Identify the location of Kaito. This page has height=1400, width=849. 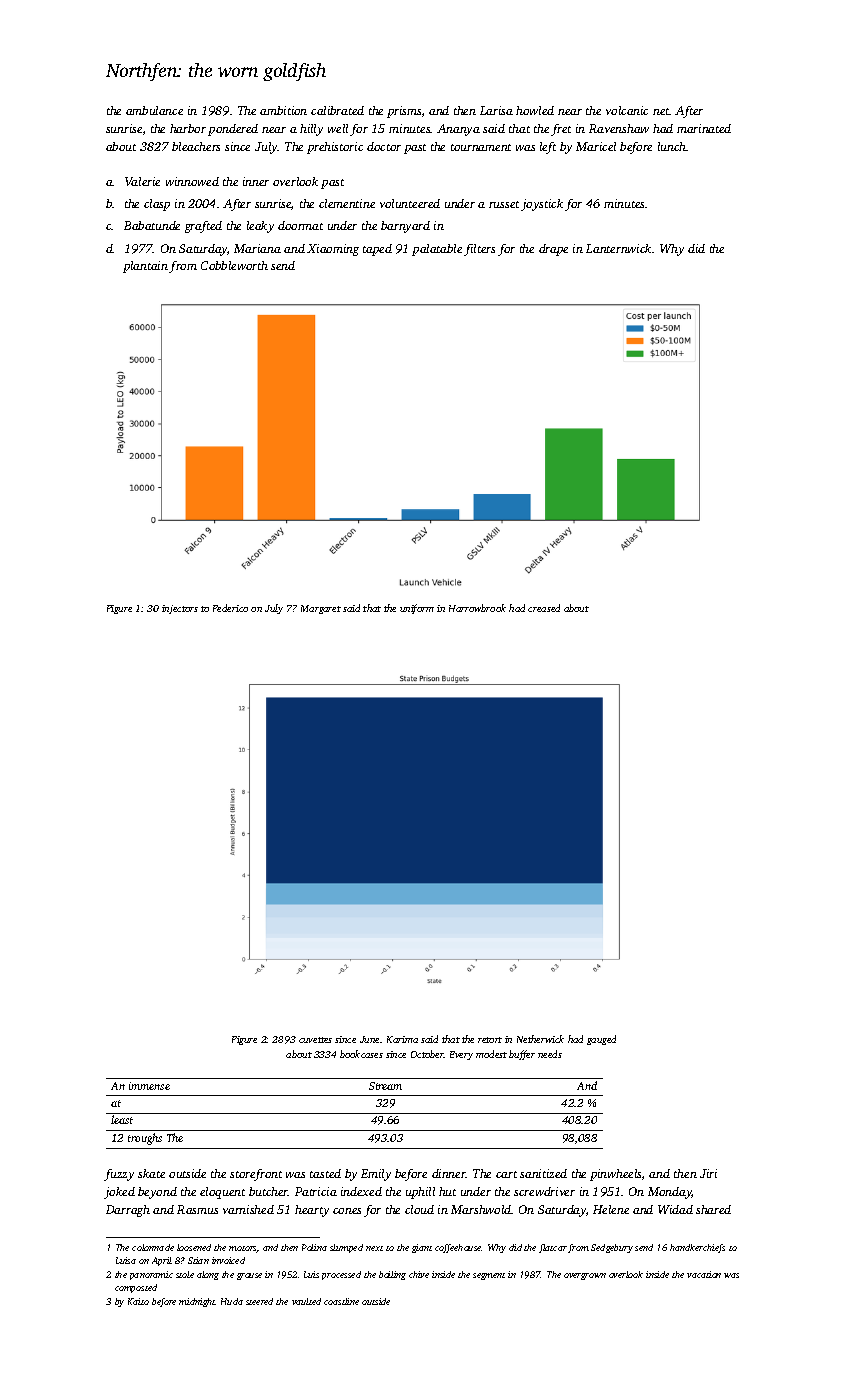
(138, 1301).
